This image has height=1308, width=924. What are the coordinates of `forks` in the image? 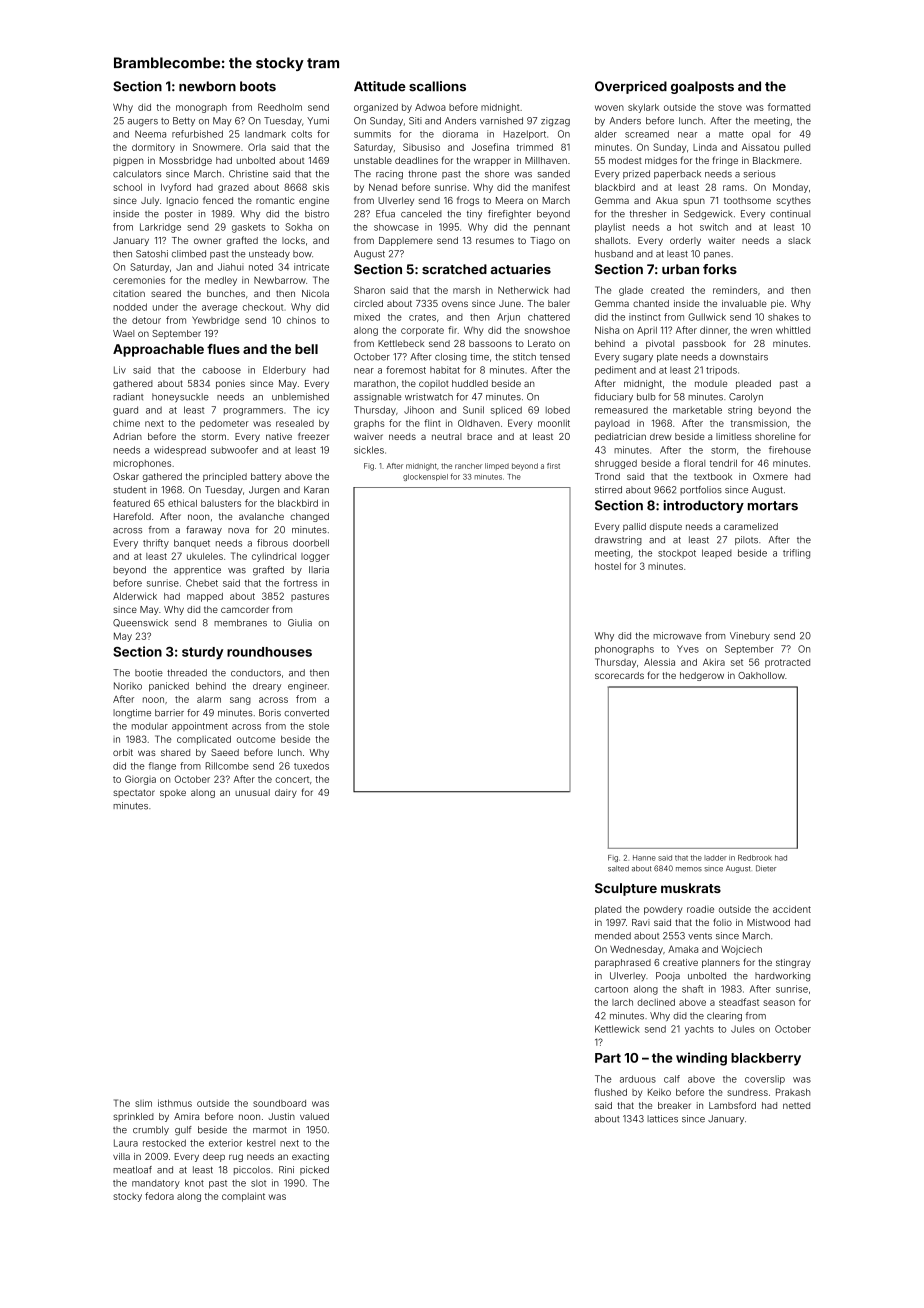 It's located at (720, 269).
